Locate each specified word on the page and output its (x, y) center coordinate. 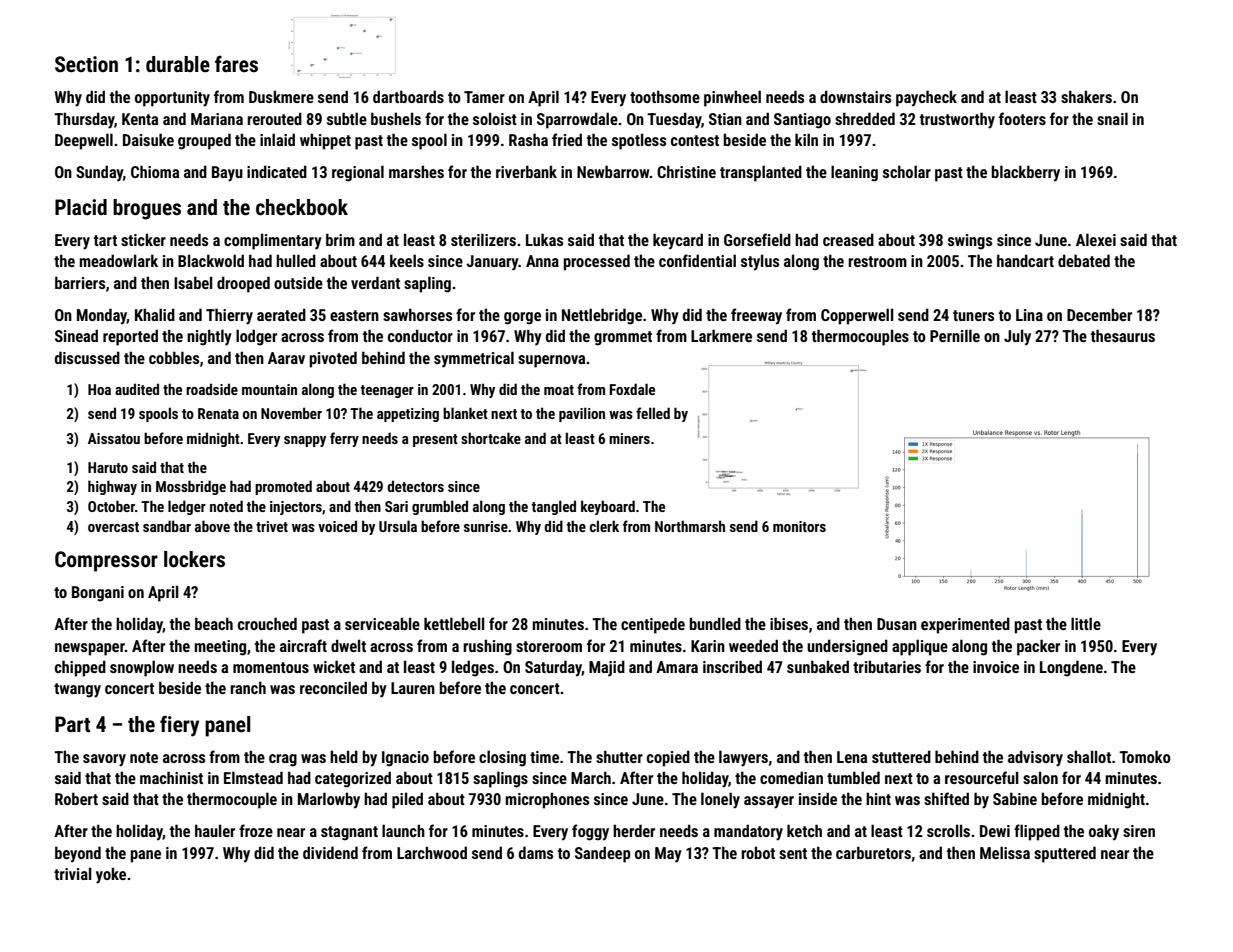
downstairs (855, 96)
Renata (218, 413)
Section (86, 64)
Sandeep (603, 854)
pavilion (582, 414)
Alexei (1096, 239)
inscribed (732, 666)
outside (298, 282)
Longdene (1071, 668)
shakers (1086, 96)
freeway (756, 316)
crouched (267, 623)
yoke (111, 875)
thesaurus (1123, 335)
